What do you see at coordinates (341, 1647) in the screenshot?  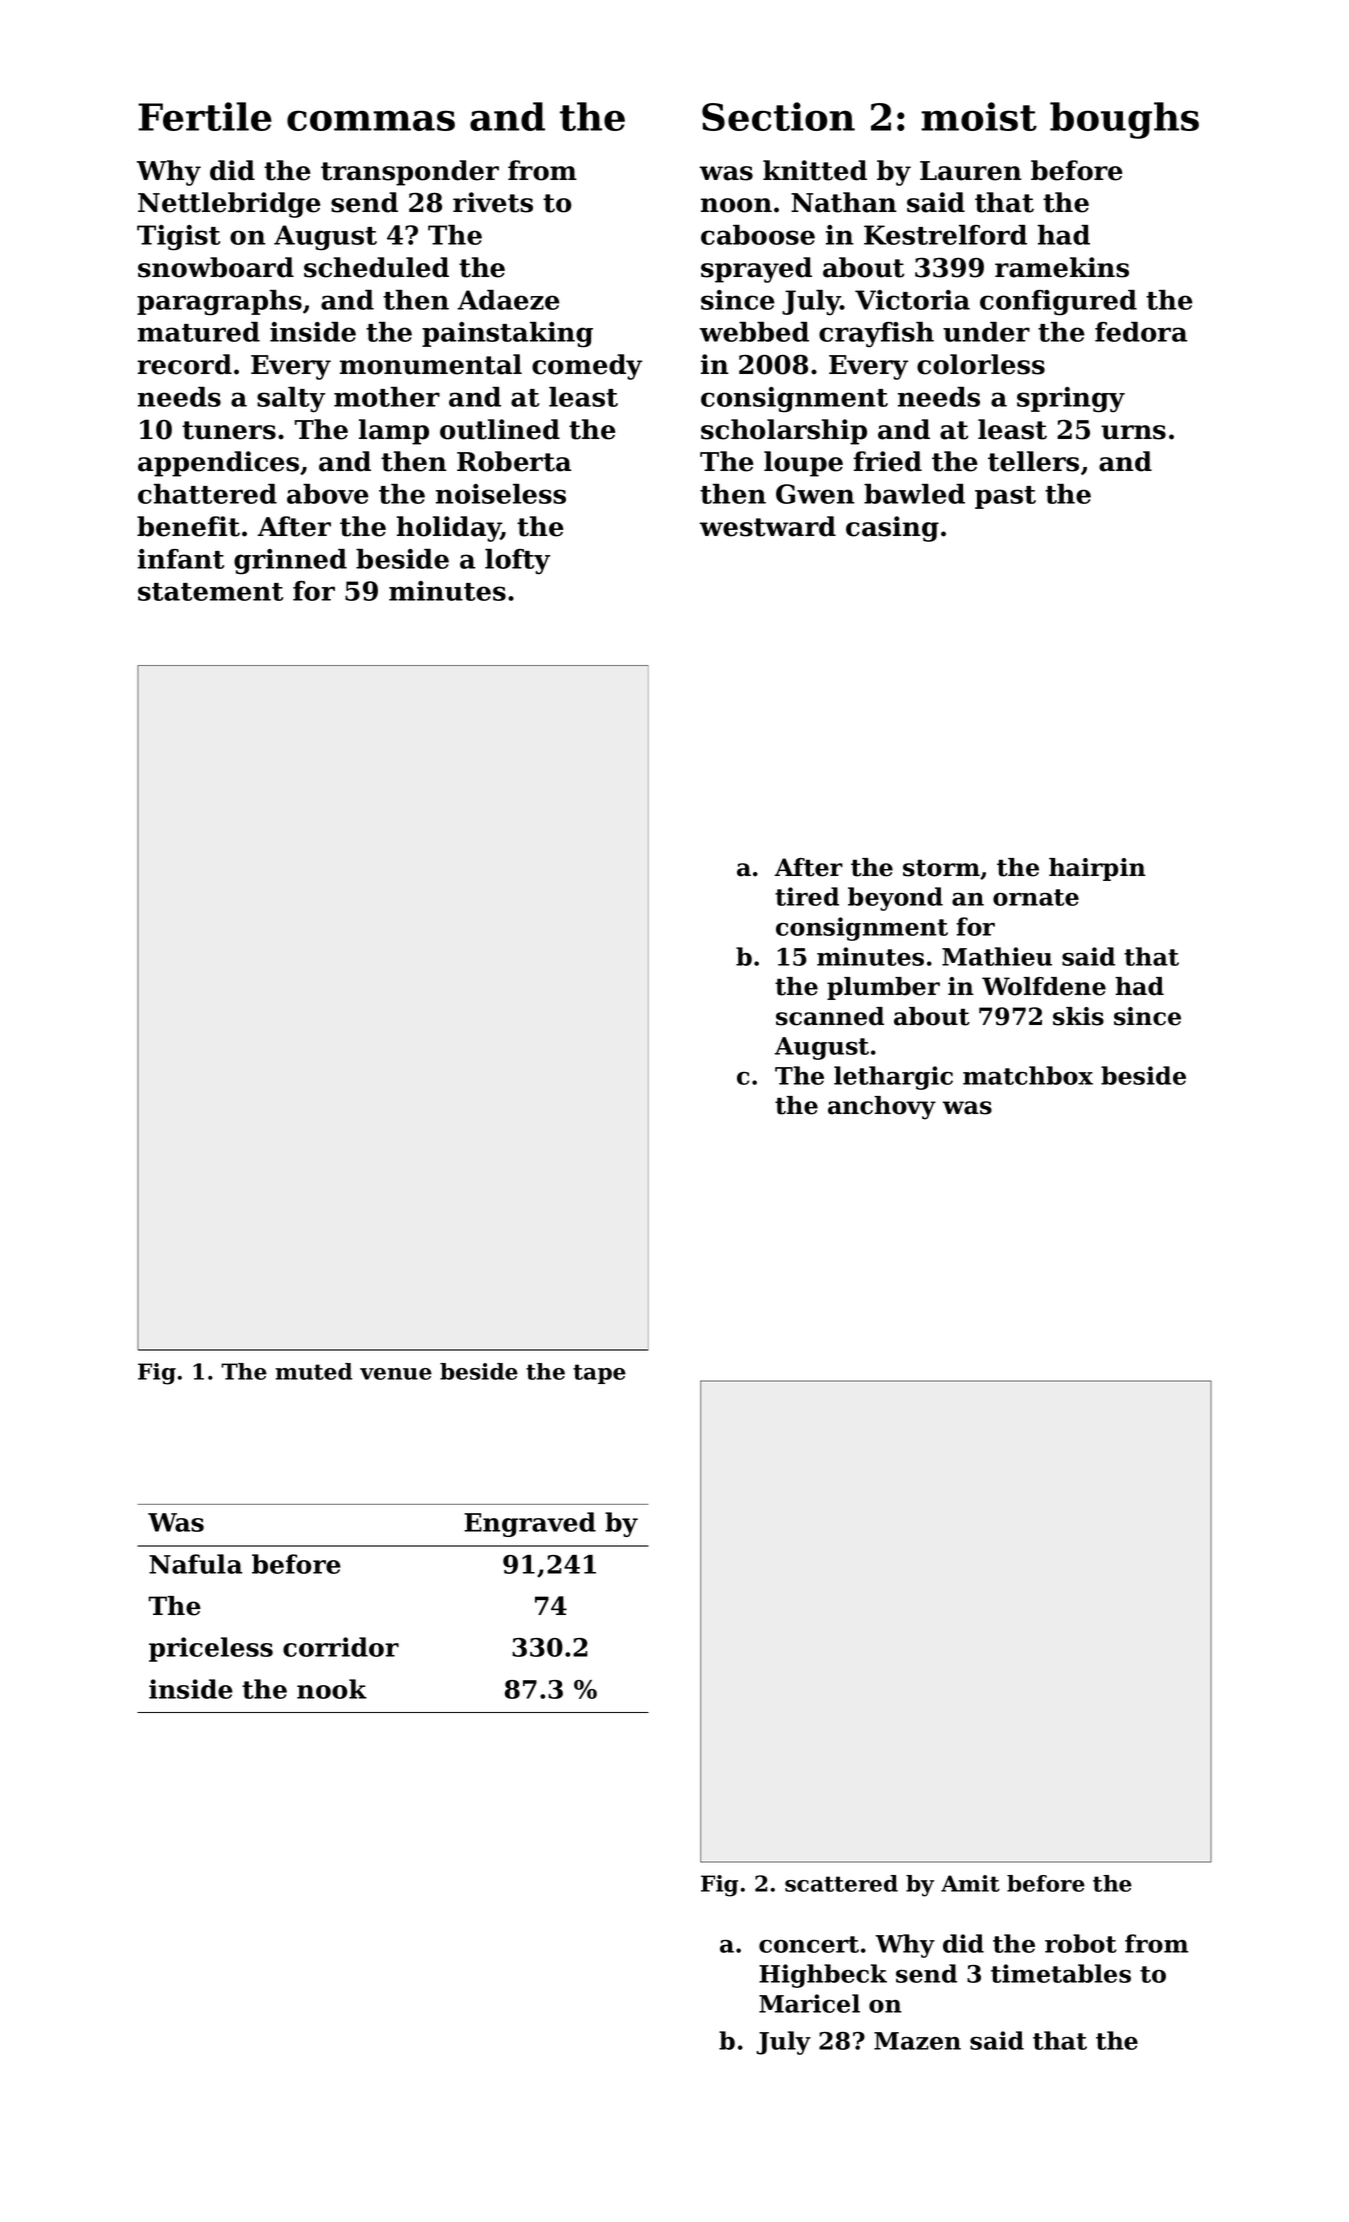 I see `corridor` at bounding box center [341, 1647].
